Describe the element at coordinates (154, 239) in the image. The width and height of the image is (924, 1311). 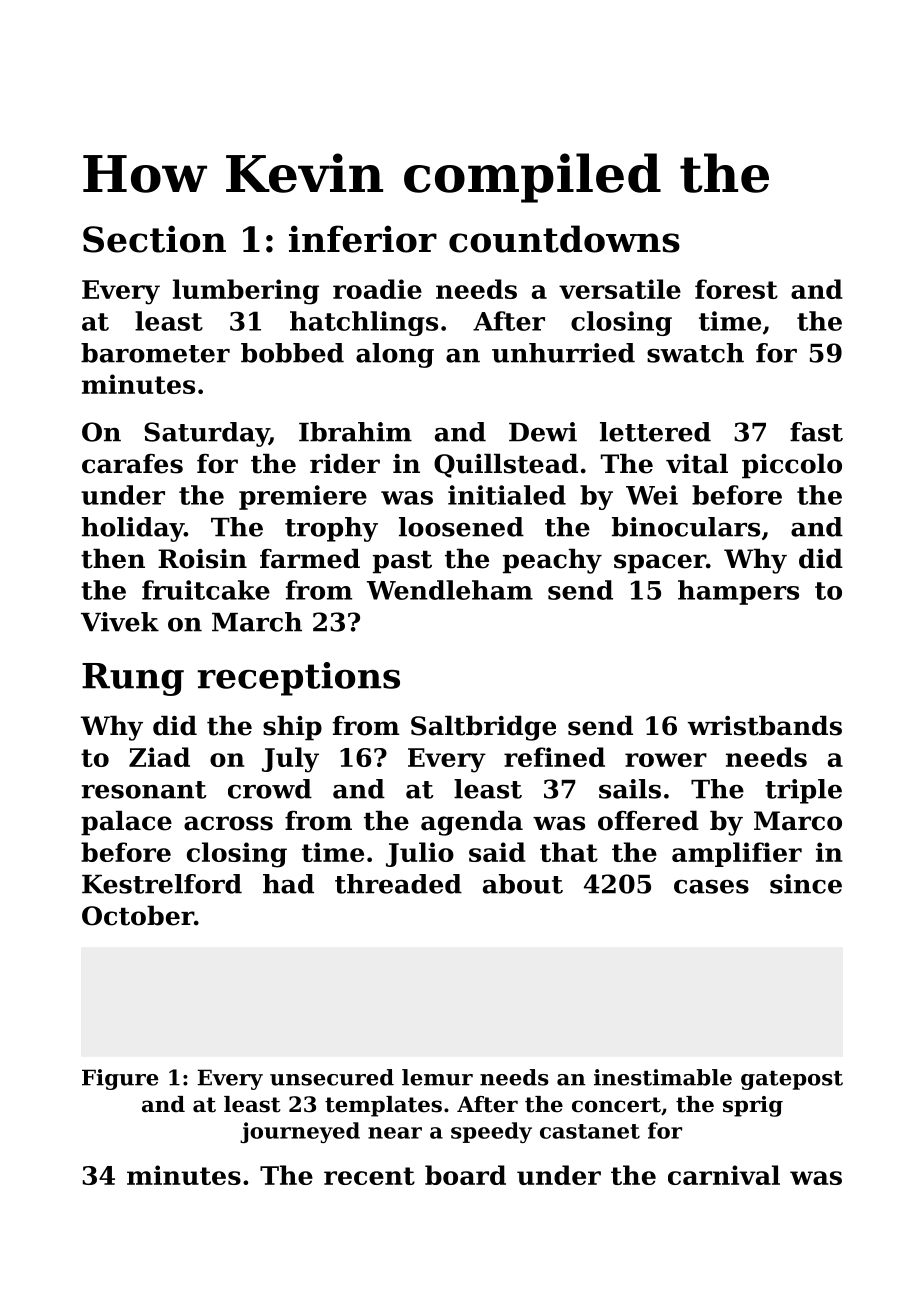
I see `Section` at that location.
